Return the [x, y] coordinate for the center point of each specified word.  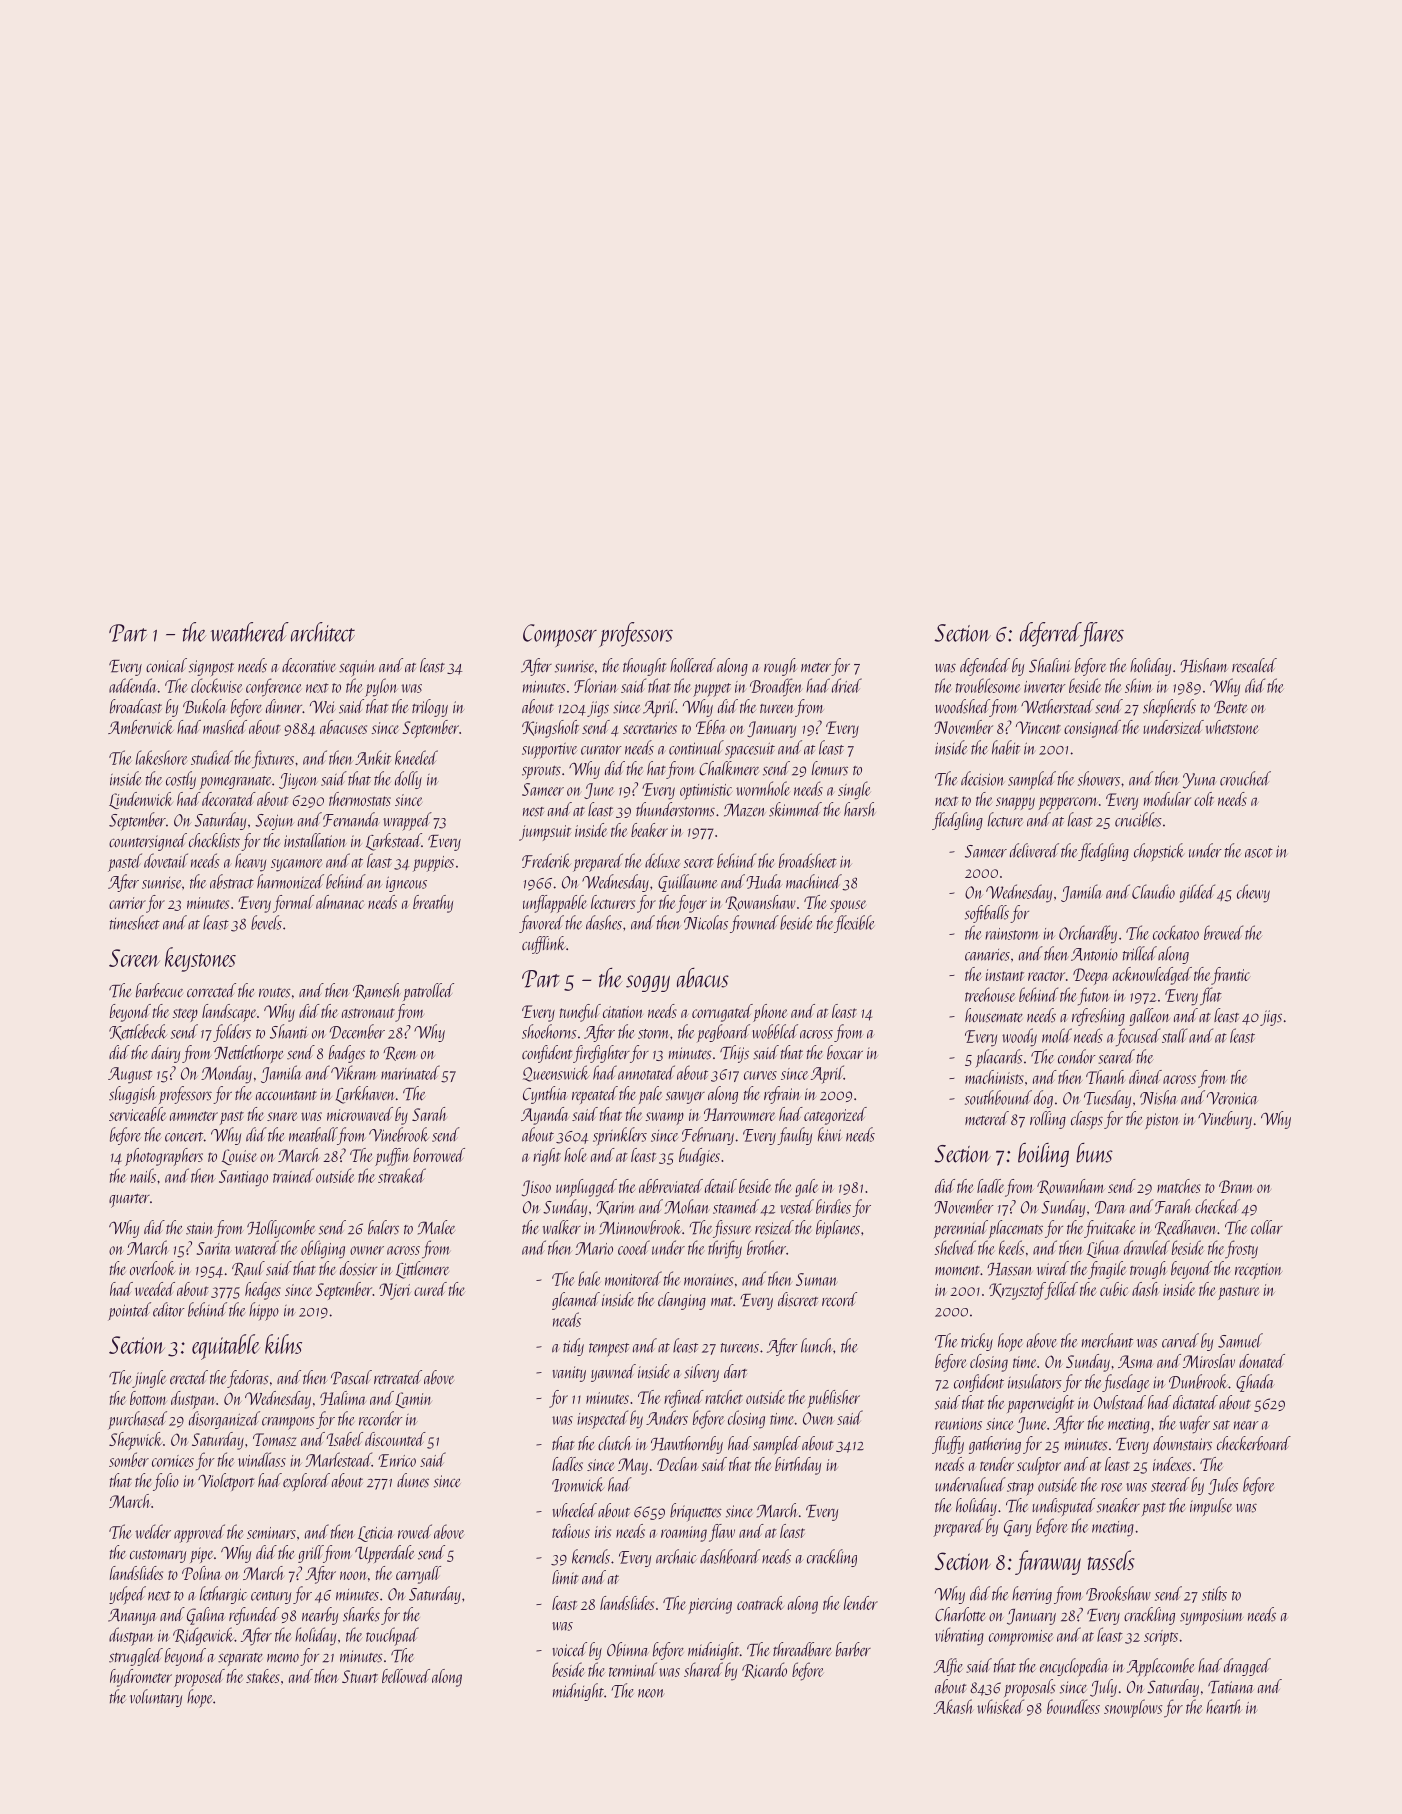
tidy [573, 1347]
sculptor [1039, 1466]
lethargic [223, 1595]
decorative [309, 665]
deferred [1050, 634]
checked [1217, 1206]
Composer [560, 635]
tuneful [580, 1013]
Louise [239, 1157]
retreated [398, 1377]
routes [275, 993]
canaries [987, 955]
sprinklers [620, 1136]
